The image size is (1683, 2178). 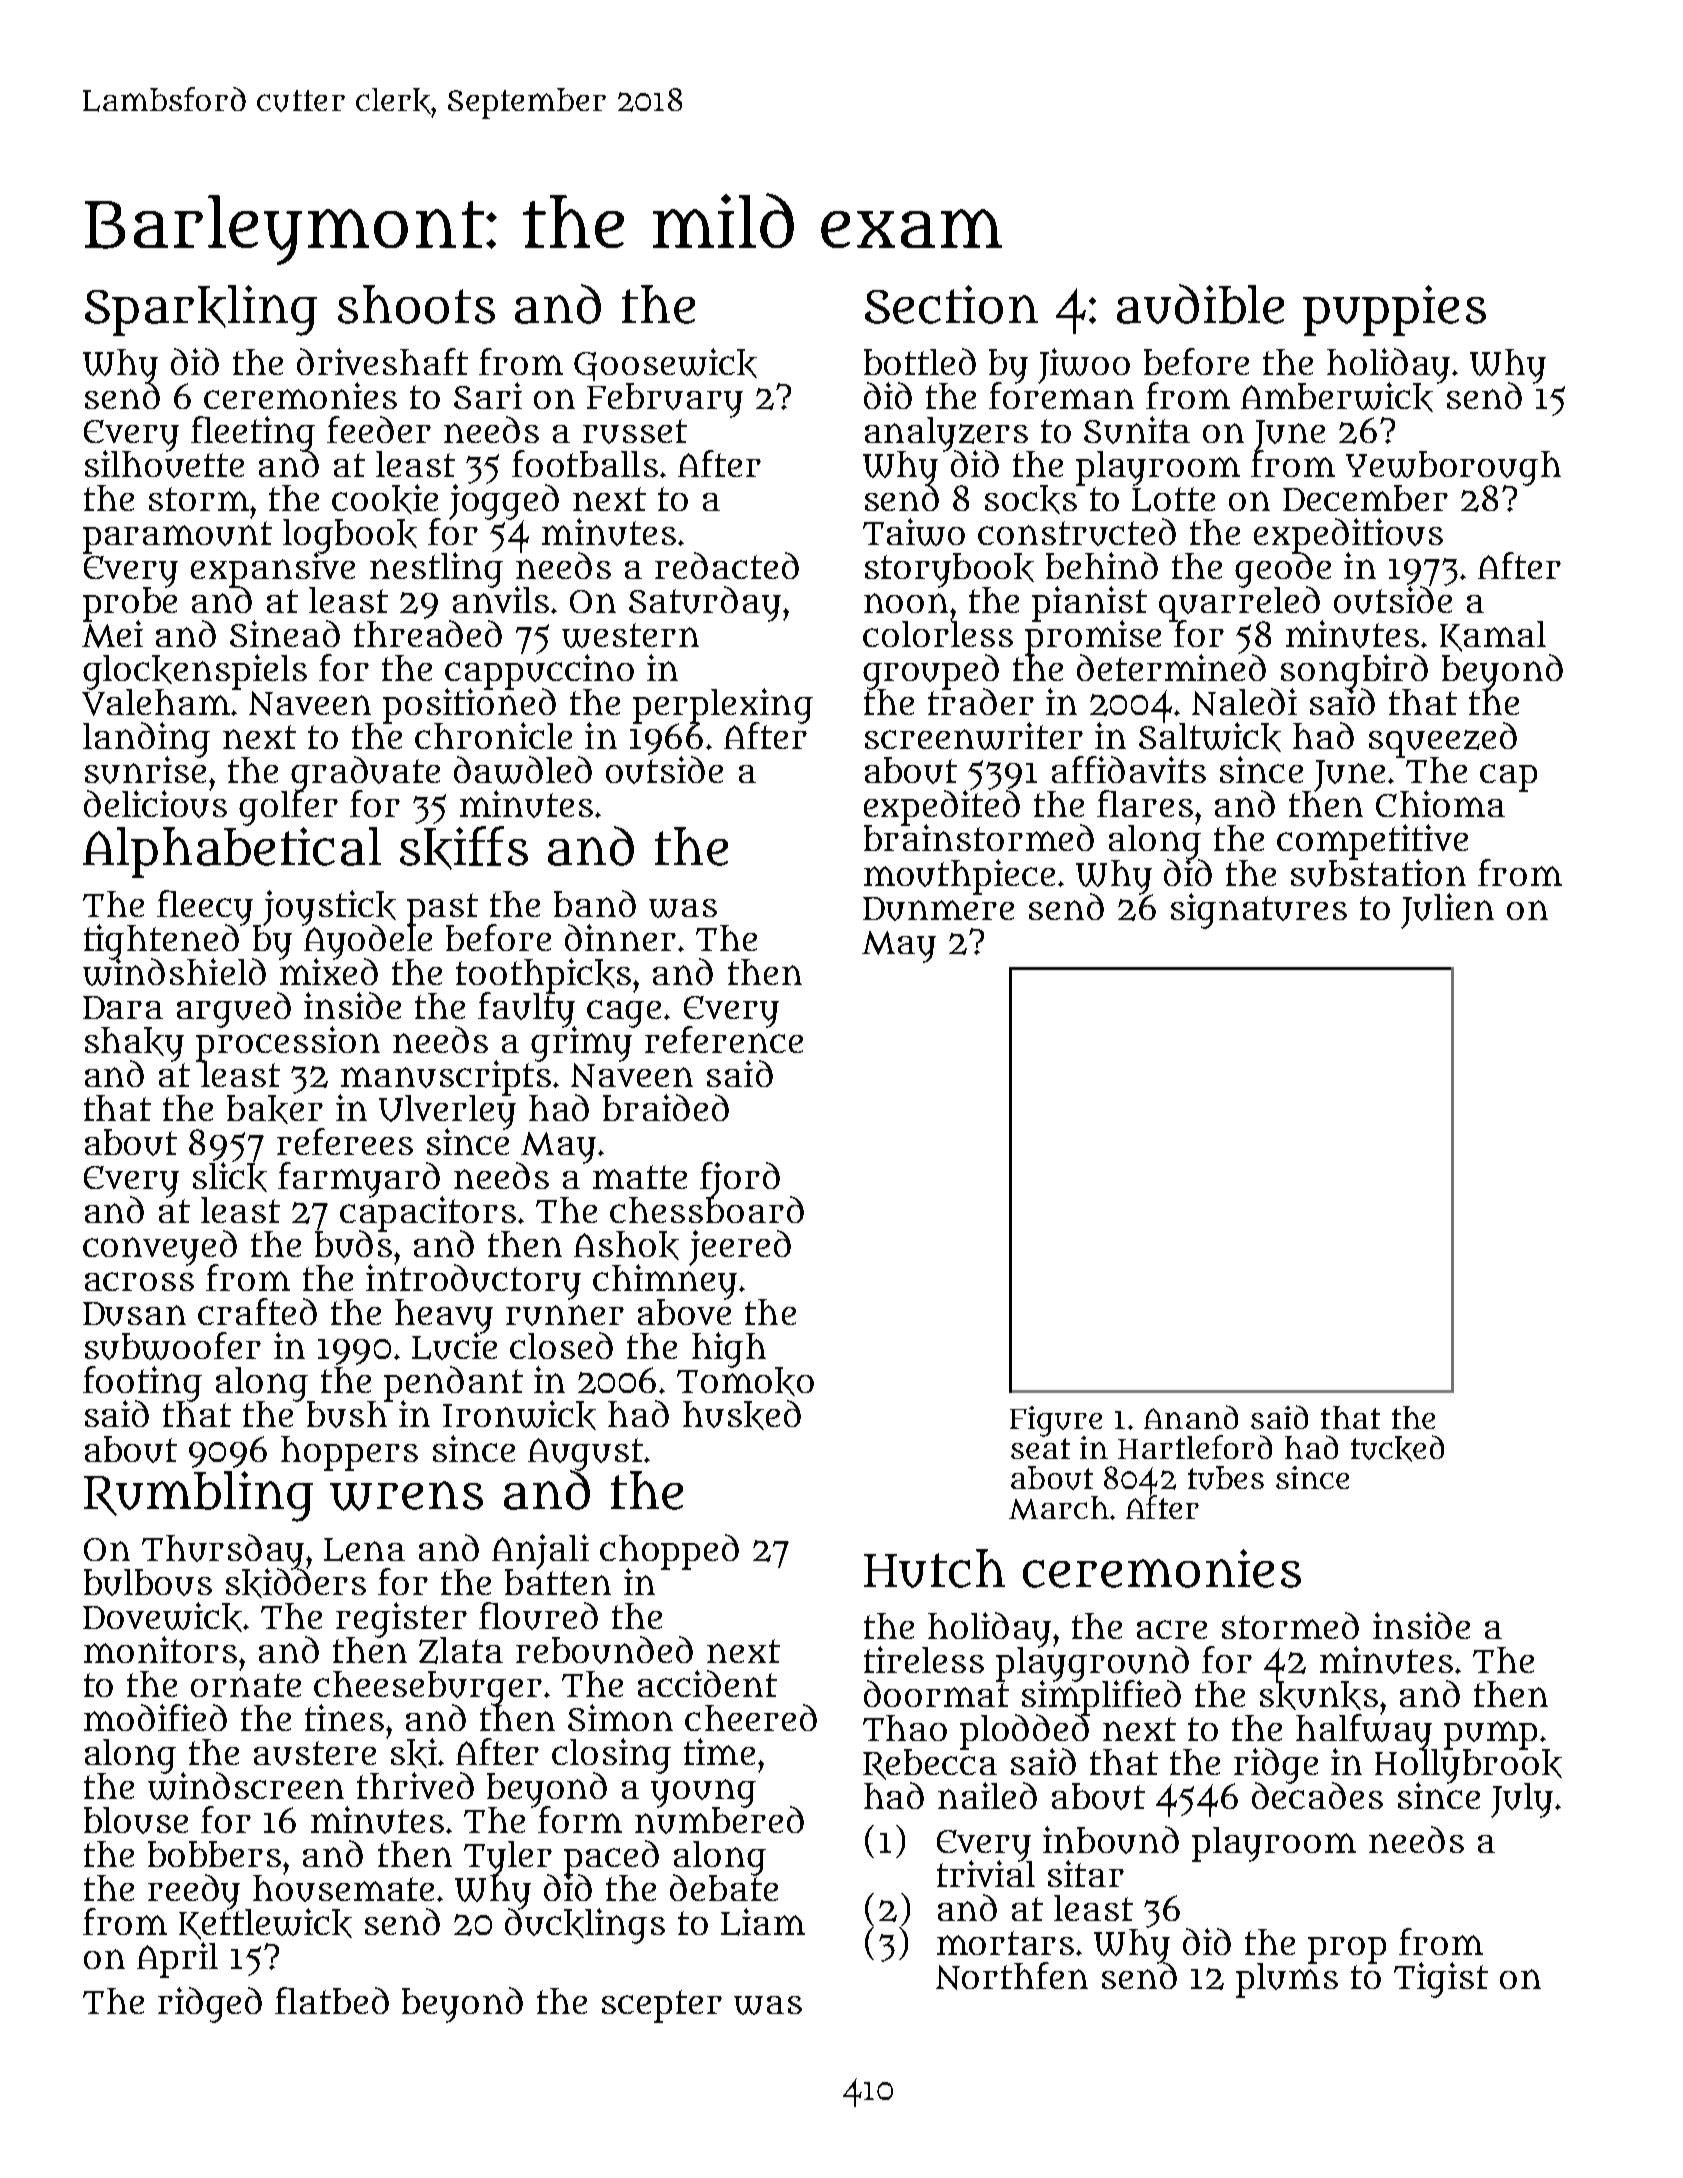 I want to click on capacitors, so click(x=428, y=1214).
